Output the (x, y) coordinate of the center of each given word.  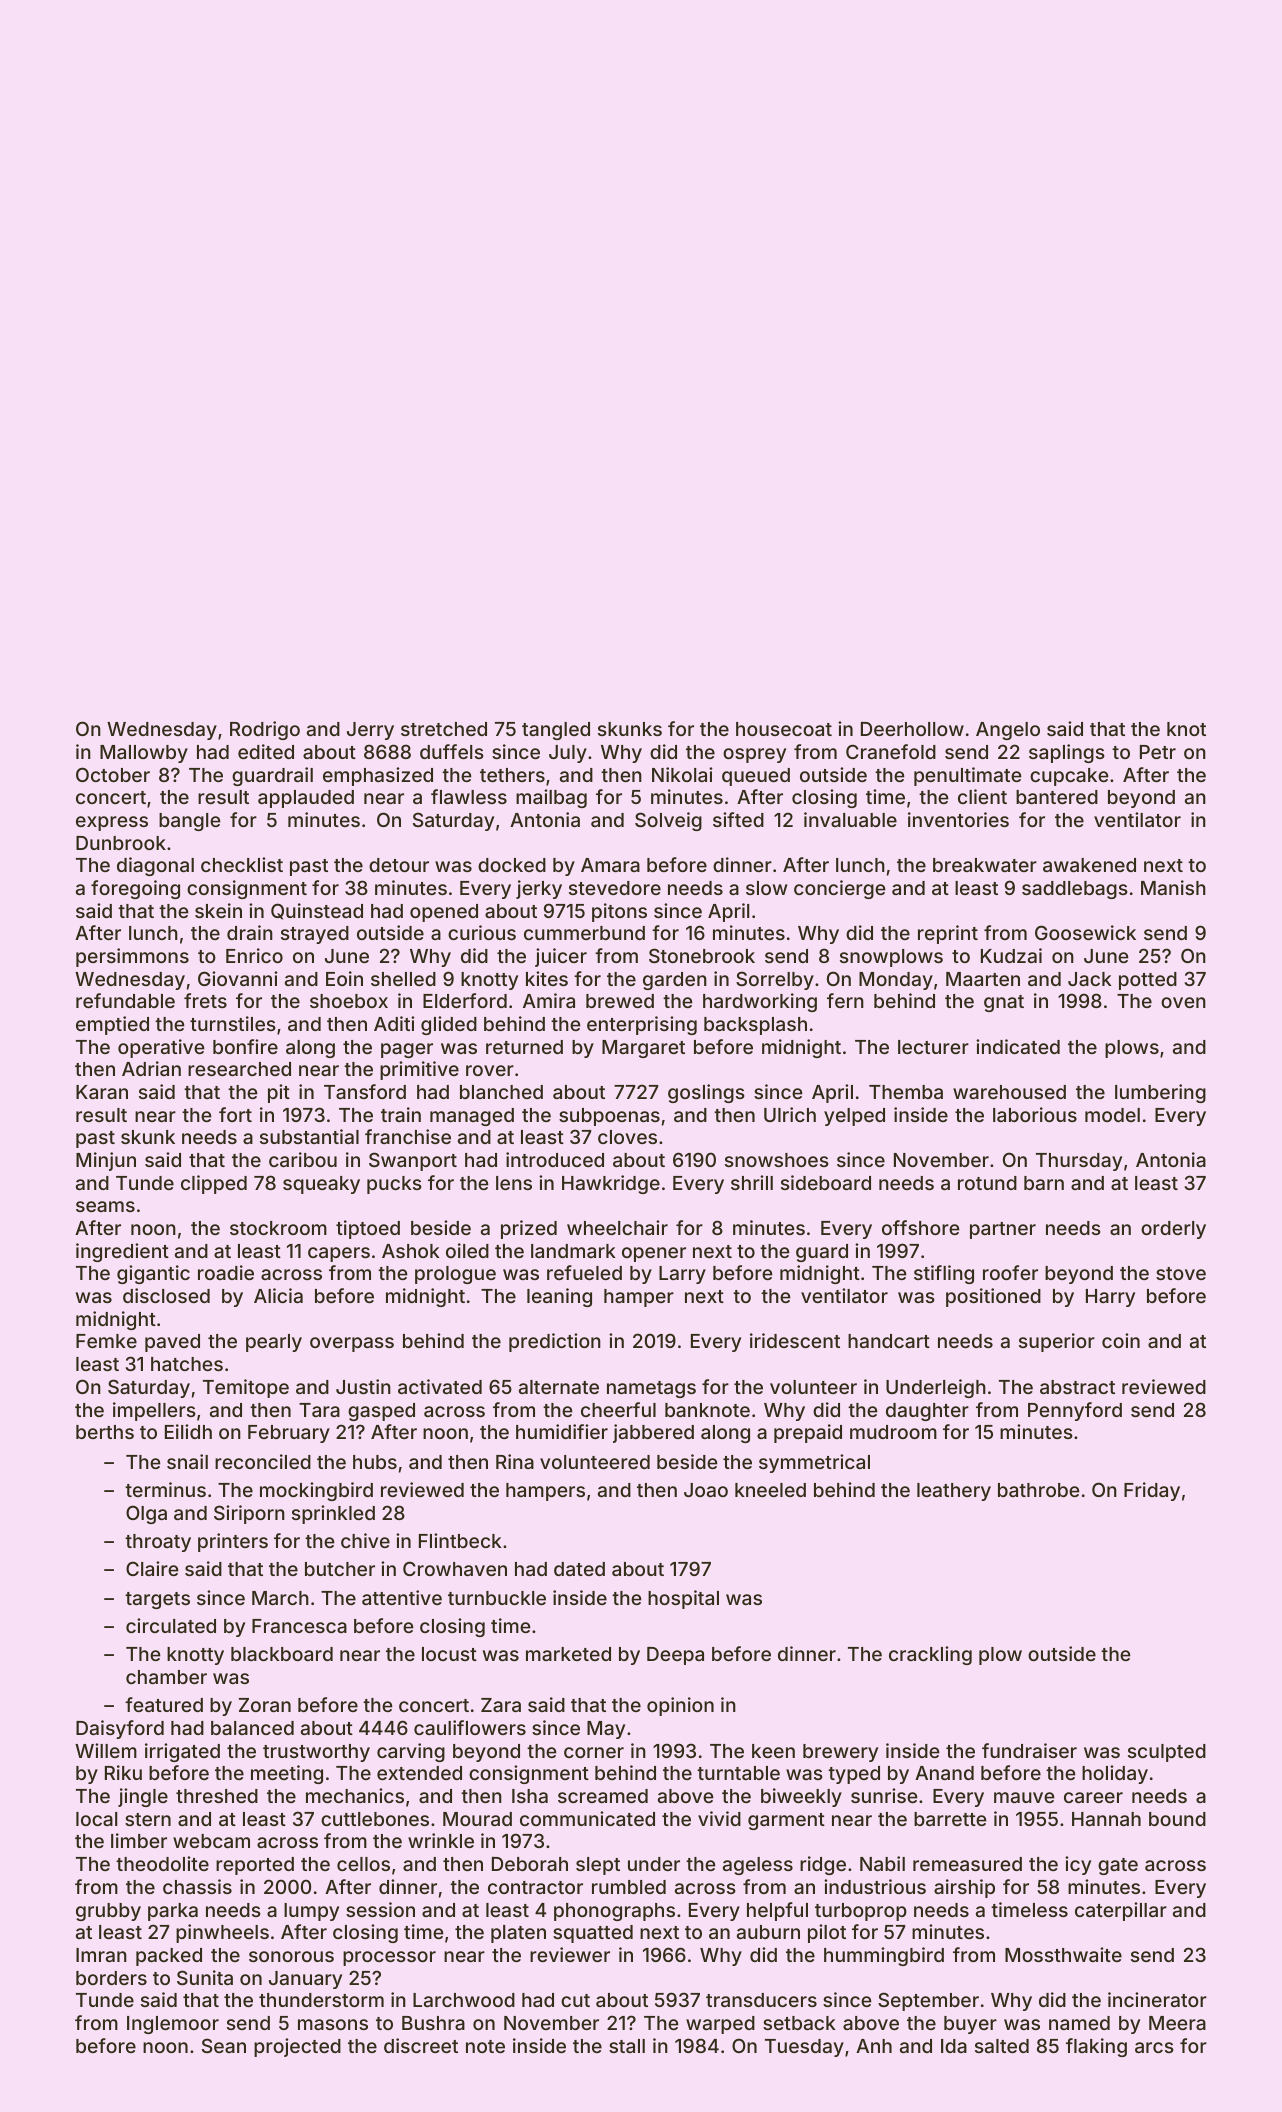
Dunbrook (121, 843)
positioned (993, 1297)
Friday (1152, 1491)
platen (518, 1934)
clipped (214, 1184)
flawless (469, 796)
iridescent (795, 1340)
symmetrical (814, 1463)
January (305, 1980)
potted (1148, 981)
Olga (146, 1514)
